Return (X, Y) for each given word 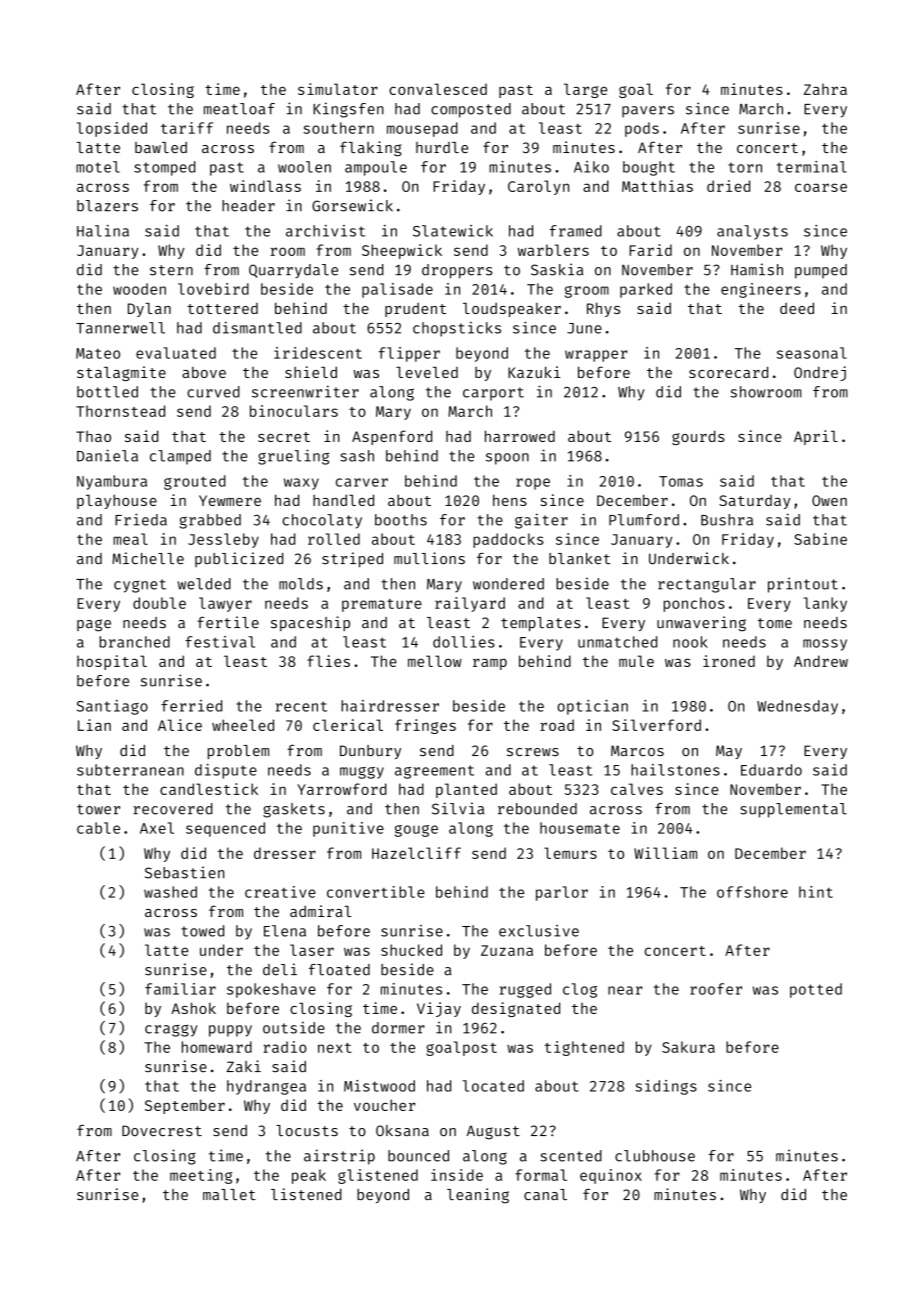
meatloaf (239, 109)
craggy (171, 1031)
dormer (398, 1028)
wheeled (243, 725)
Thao (93, 436)
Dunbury (370, 752)
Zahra (825, 89)
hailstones (675, 770)
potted (816, 990)
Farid (651, 250)
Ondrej (820, 373)
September (185, 1106)
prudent (415, 310)
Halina (103, 231)
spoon (507, 459)
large (585, 90)
